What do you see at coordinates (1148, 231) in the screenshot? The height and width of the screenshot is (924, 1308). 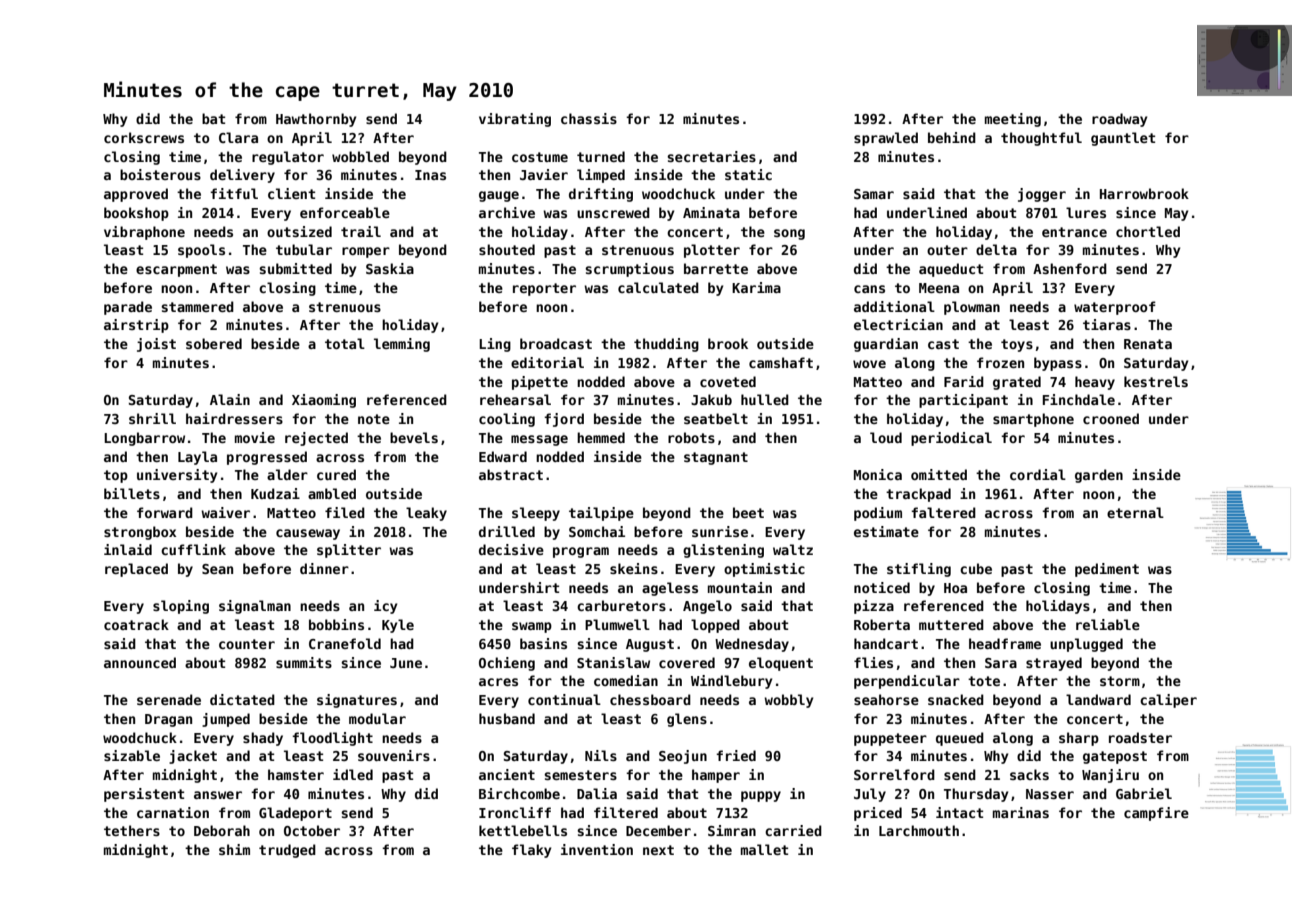 I see `chortled` at bounding box center [1148, 231].
